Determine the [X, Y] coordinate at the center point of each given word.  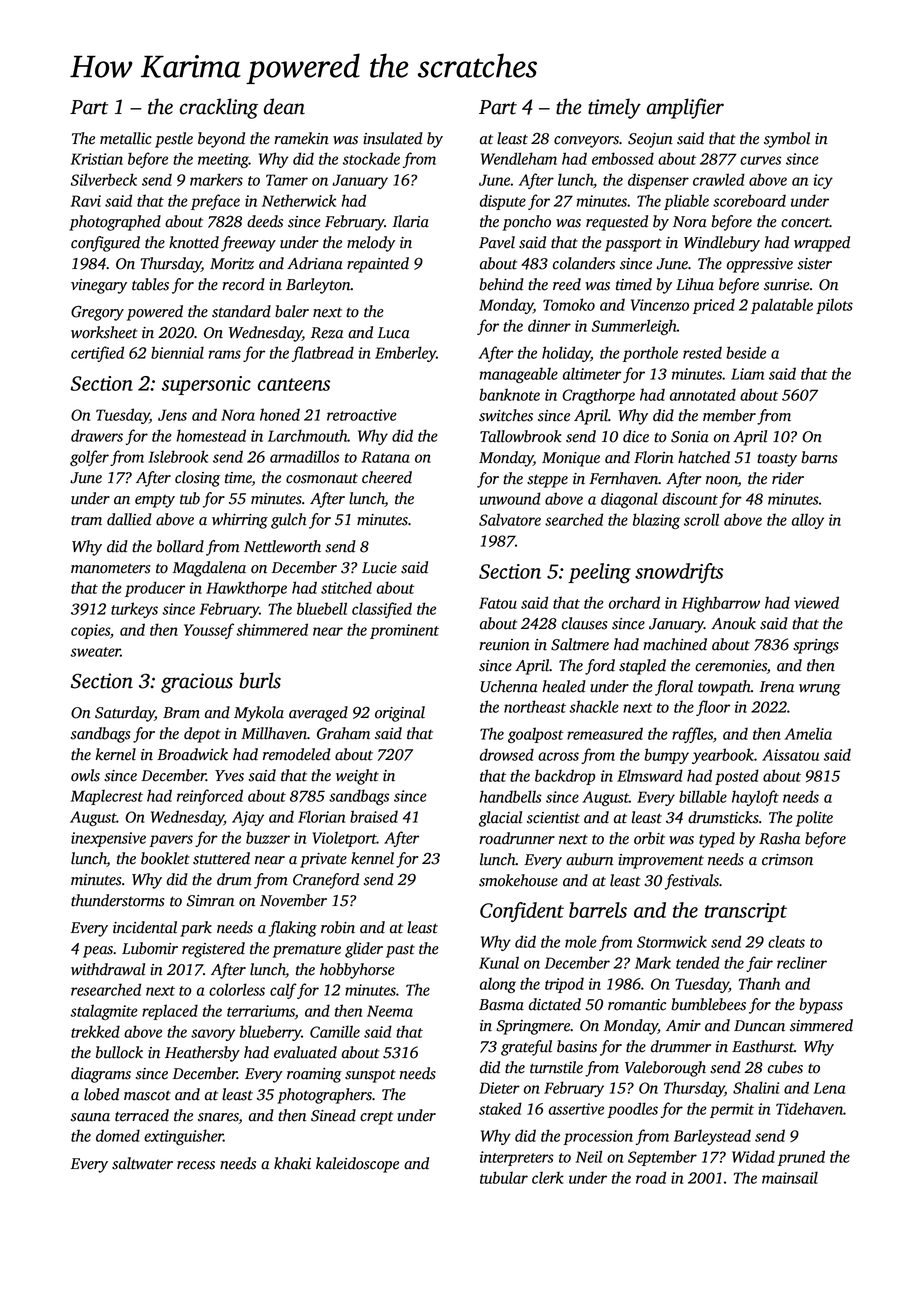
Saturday [125, 714]
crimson [787, 860]
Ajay [248, 818]
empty [155, 501]
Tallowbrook [521, 436]
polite [814, 819]
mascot [147, 1095]
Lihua [695, 284]
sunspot [370, 1076]
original [400, 714]
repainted [378, 265]
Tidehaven [809, 1108]
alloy [808, 521]
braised [374, 816]
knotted [194, 242]
